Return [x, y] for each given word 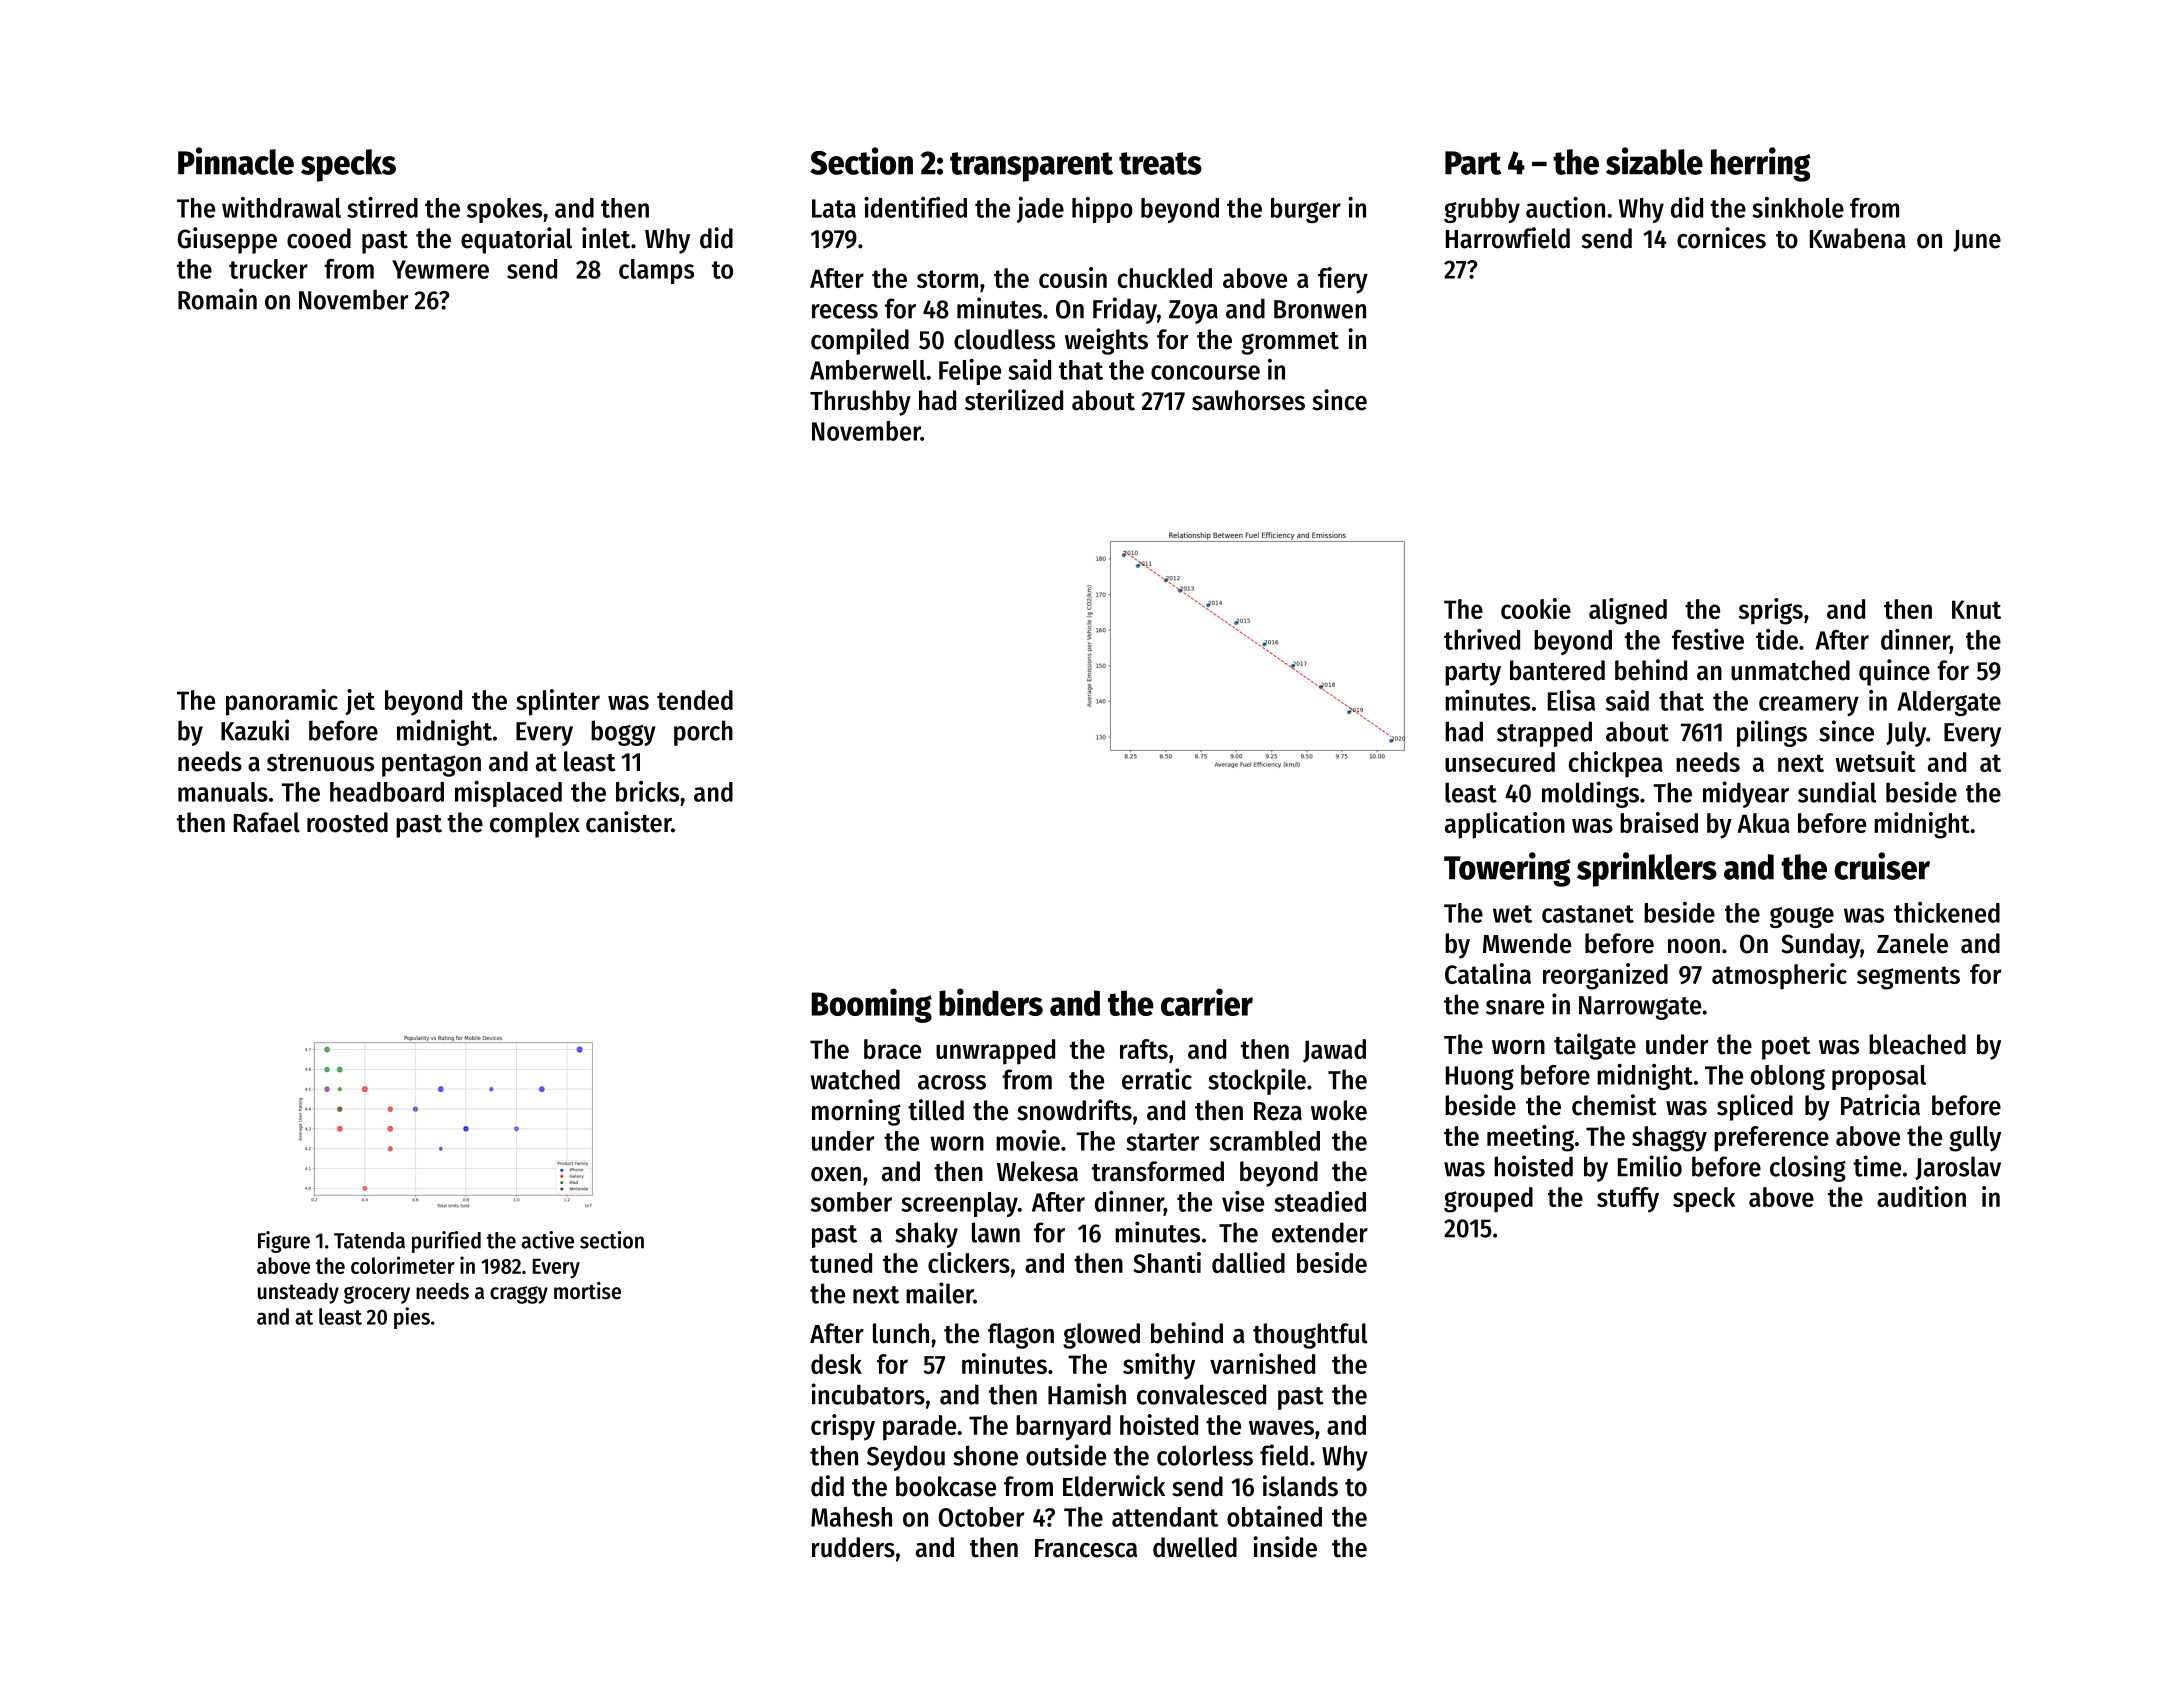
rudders [853, 1547]
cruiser [1882, 866]
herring [1761, 164]
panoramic [282, 702]
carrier [1207, 1002]
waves [1281, 1427]
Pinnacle [236, 161]
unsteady [298, 1293]
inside [1285, 1547]
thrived [1482, 639]
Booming [871, 1005]
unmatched [1790, 670]
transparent [1031, 167]
